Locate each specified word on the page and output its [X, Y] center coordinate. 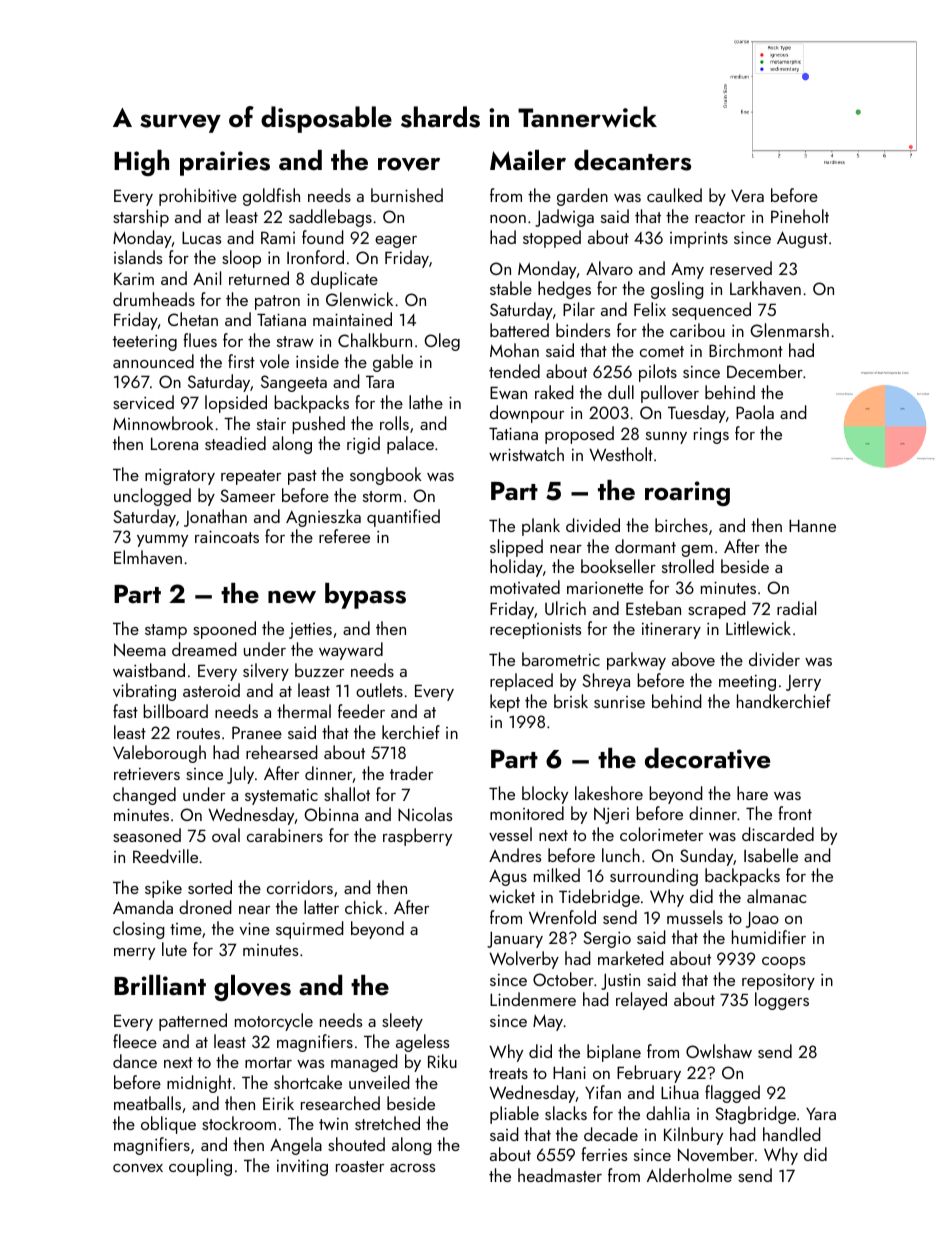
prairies [225, 163]
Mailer [528, 160]
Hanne [812, 525]
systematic [281, 797]
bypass [365, 596]
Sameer [247, 495]
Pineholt [800, 216]
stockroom [239, 1123]
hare [752, 793]
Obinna [331, 814]
